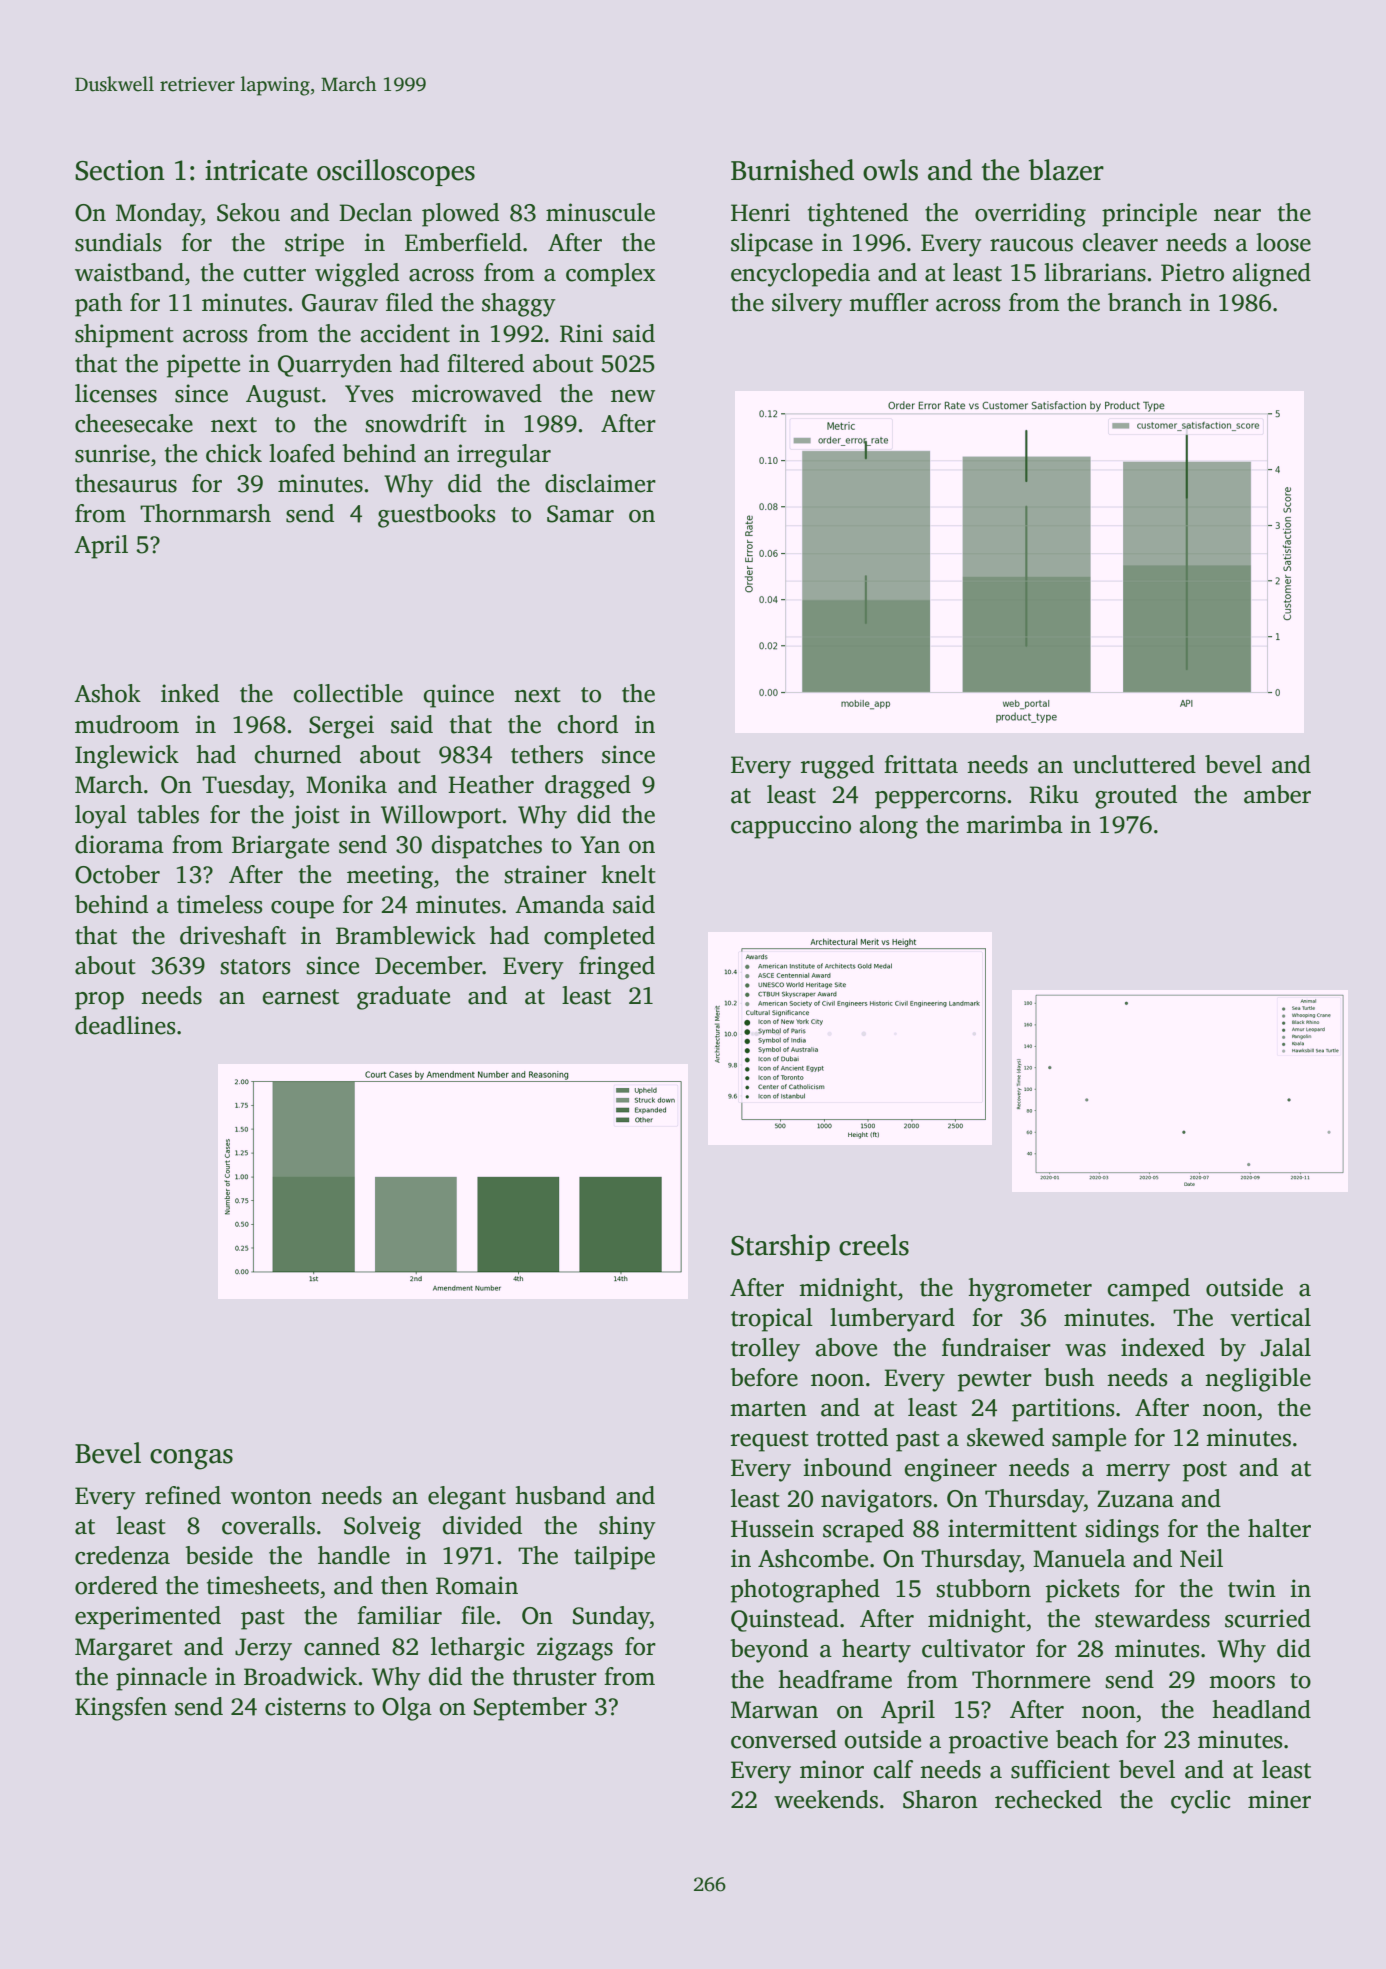  I want to click on collectible, so click(348, 693).
